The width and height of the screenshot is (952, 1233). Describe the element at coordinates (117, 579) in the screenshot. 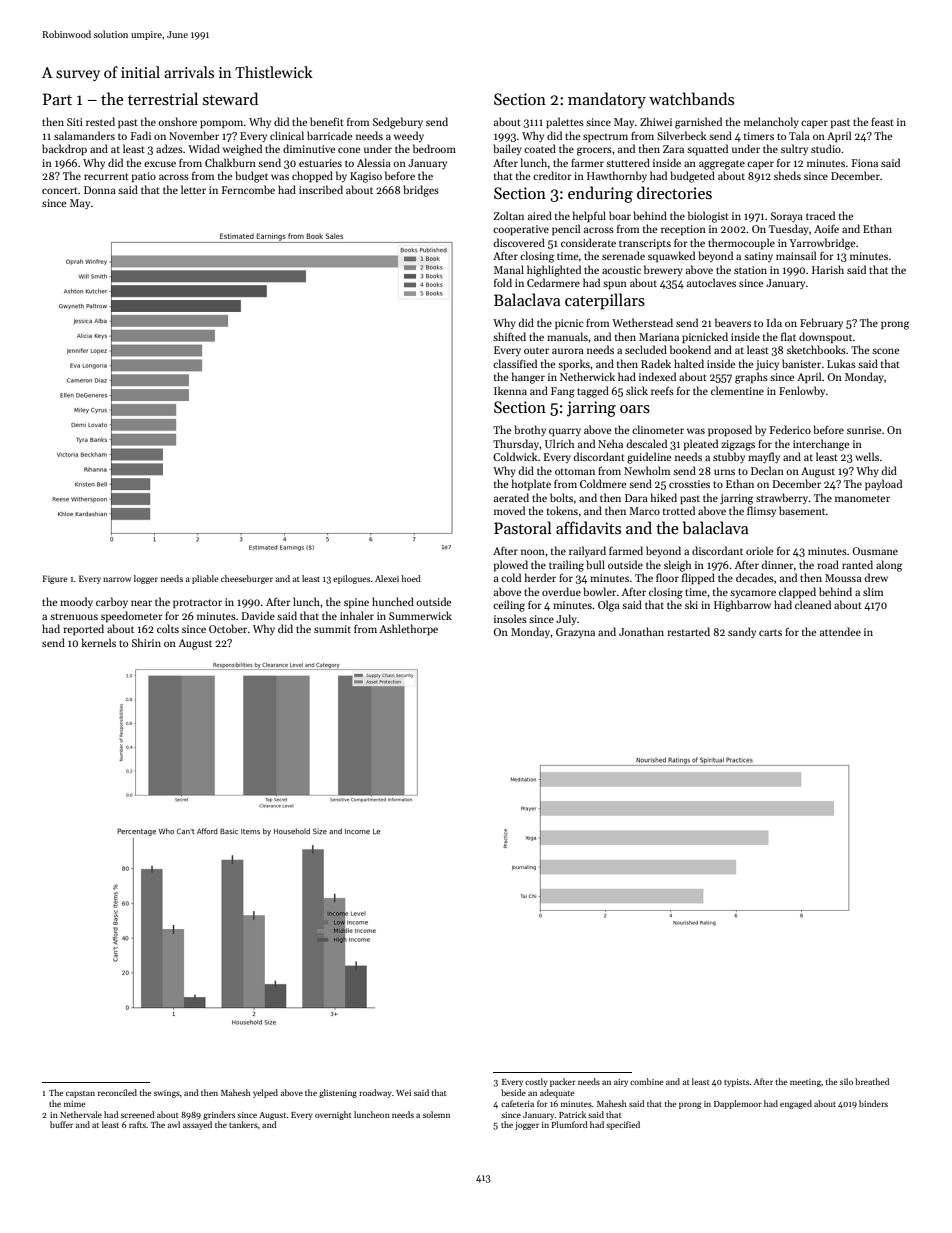

I see `narrow` at that location.
